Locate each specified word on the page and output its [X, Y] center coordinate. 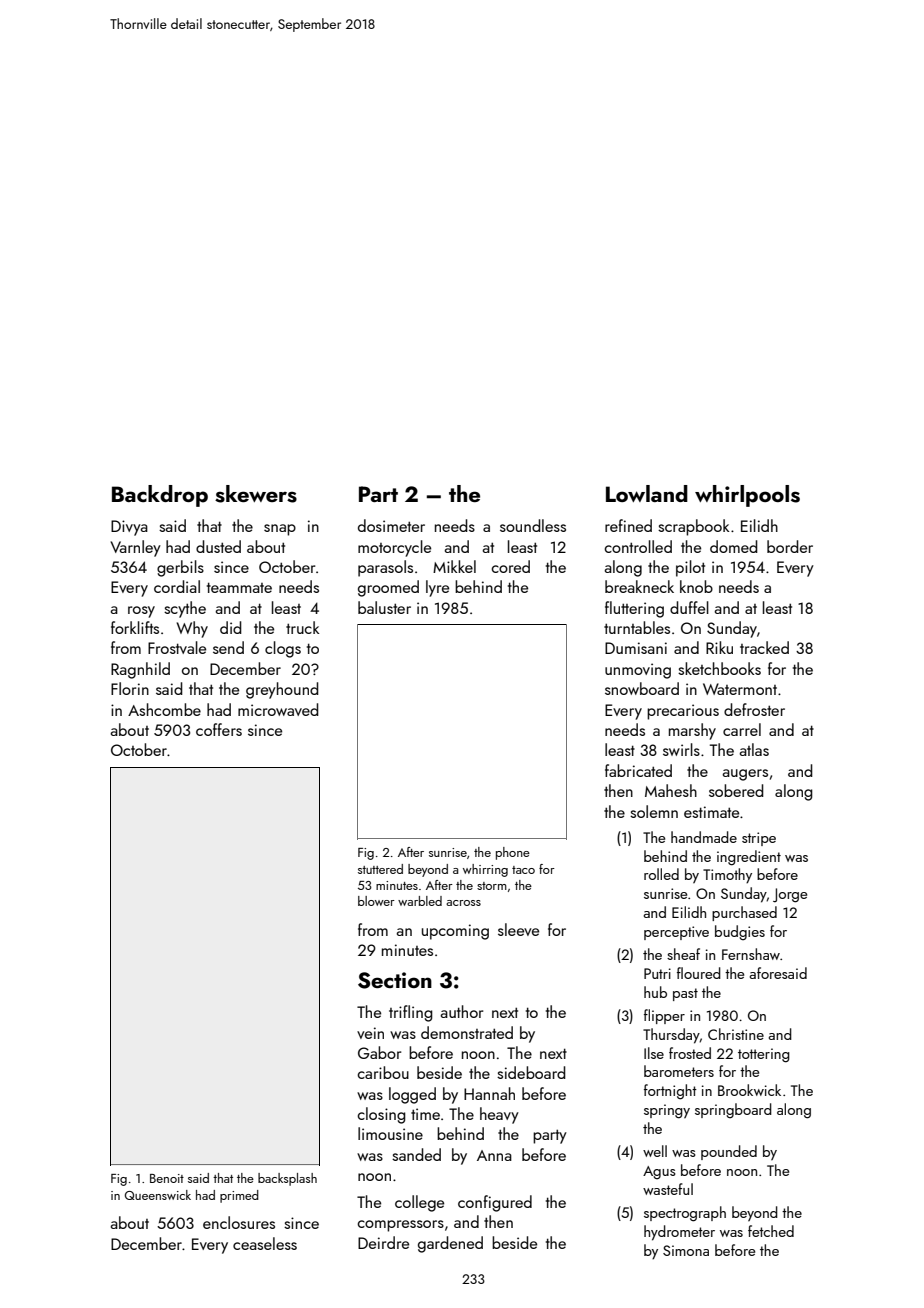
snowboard [642, 688]
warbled [420, 901]
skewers [256, 494]
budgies [740, 932]
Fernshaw [751, 954]
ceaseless [265, 1243]
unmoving [638, 671]
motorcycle [394, 548]
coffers [219, 729]
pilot [690, 568]
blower [376, 901]
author [461, 1011]
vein [370, 1033]
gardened [450, 1244]
